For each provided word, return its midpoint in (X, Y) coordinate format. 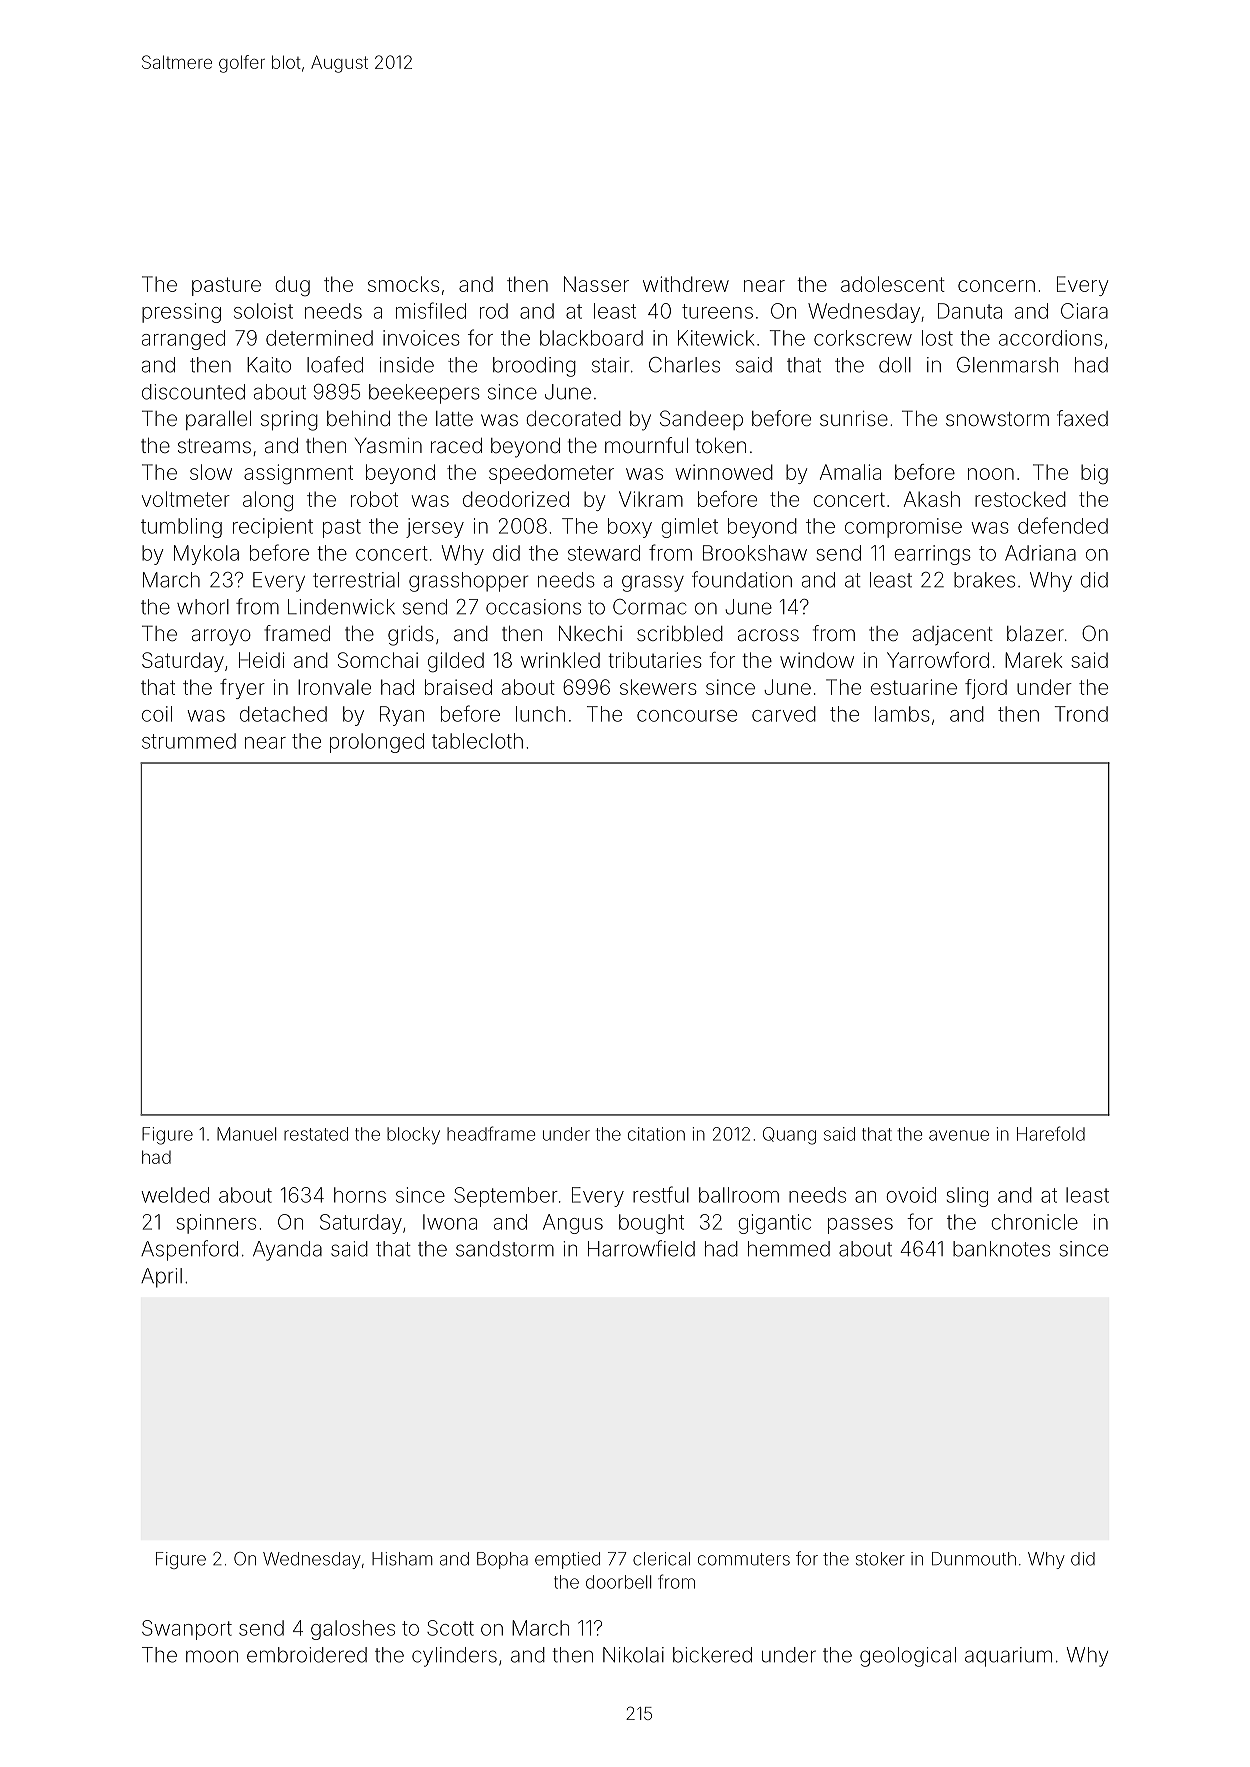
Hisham (402, 1559)
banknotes (1001, 1249)
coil (157, 714)
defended (1063, 525)
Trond (1081, 714)
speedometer (551, 474)
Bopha (502, 1560)
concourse (687, 716)
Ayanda (287, 1251)
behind (358, 418)
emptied (567, 1560)
